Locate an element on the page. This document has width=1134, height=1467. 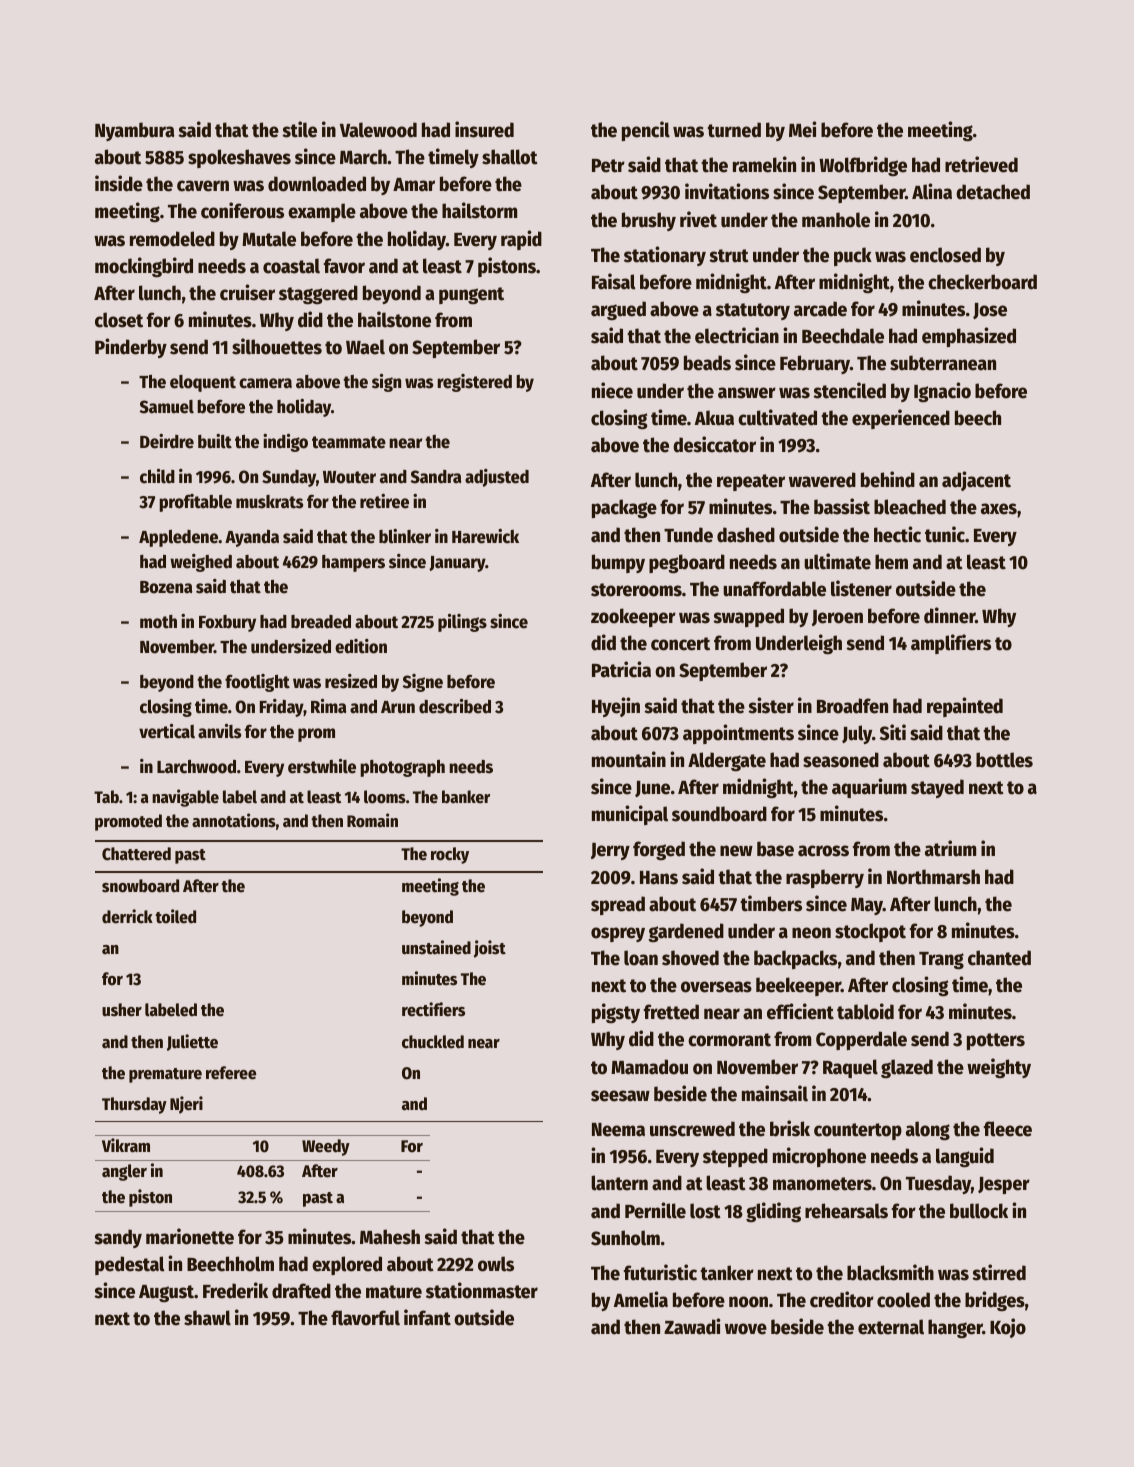
footlight is located at coordinates (257, 683).
